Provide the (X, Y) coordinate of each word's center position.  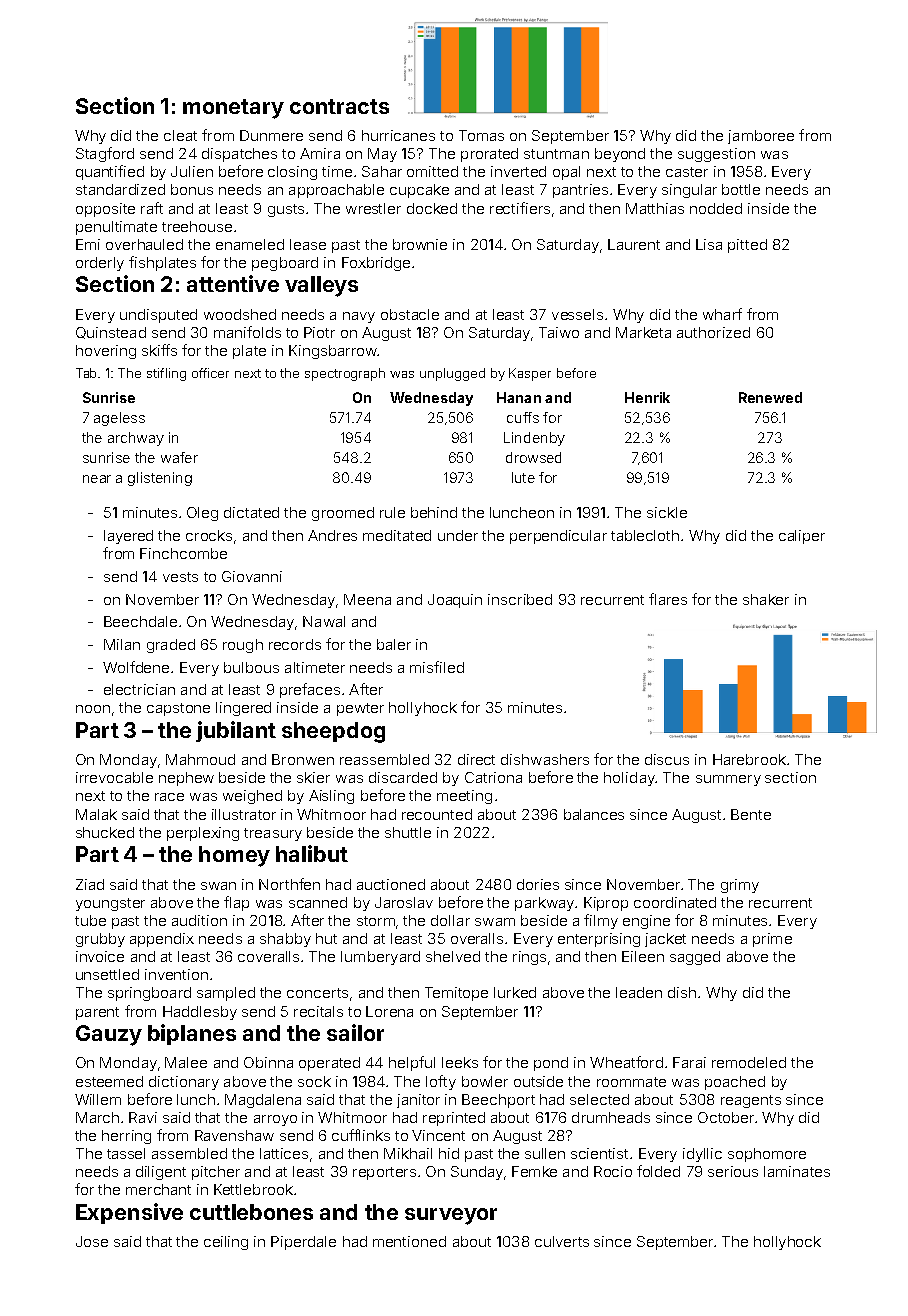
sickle (667, 512)
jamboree (761, 137)
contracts (339, 106)
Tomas (481, 135)
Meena (367, 599)
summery (728, 780)
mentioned (409, 1241)
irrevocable (114, 777)
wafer (179, 457)
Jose (92, 1241)
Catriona (493, 777)
